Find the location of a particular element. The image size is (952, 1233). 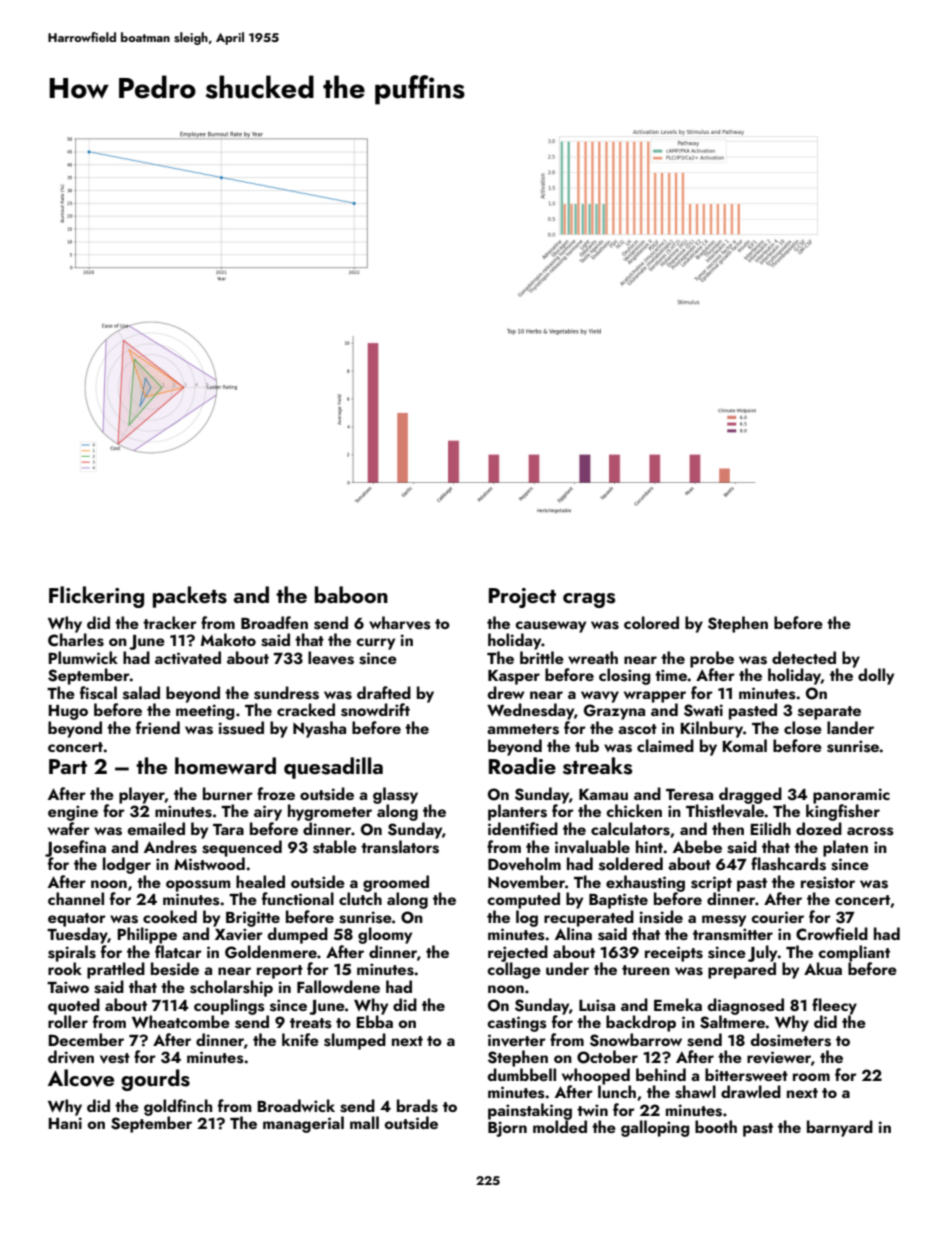

Xavier is located at coordinates (239, 934).
